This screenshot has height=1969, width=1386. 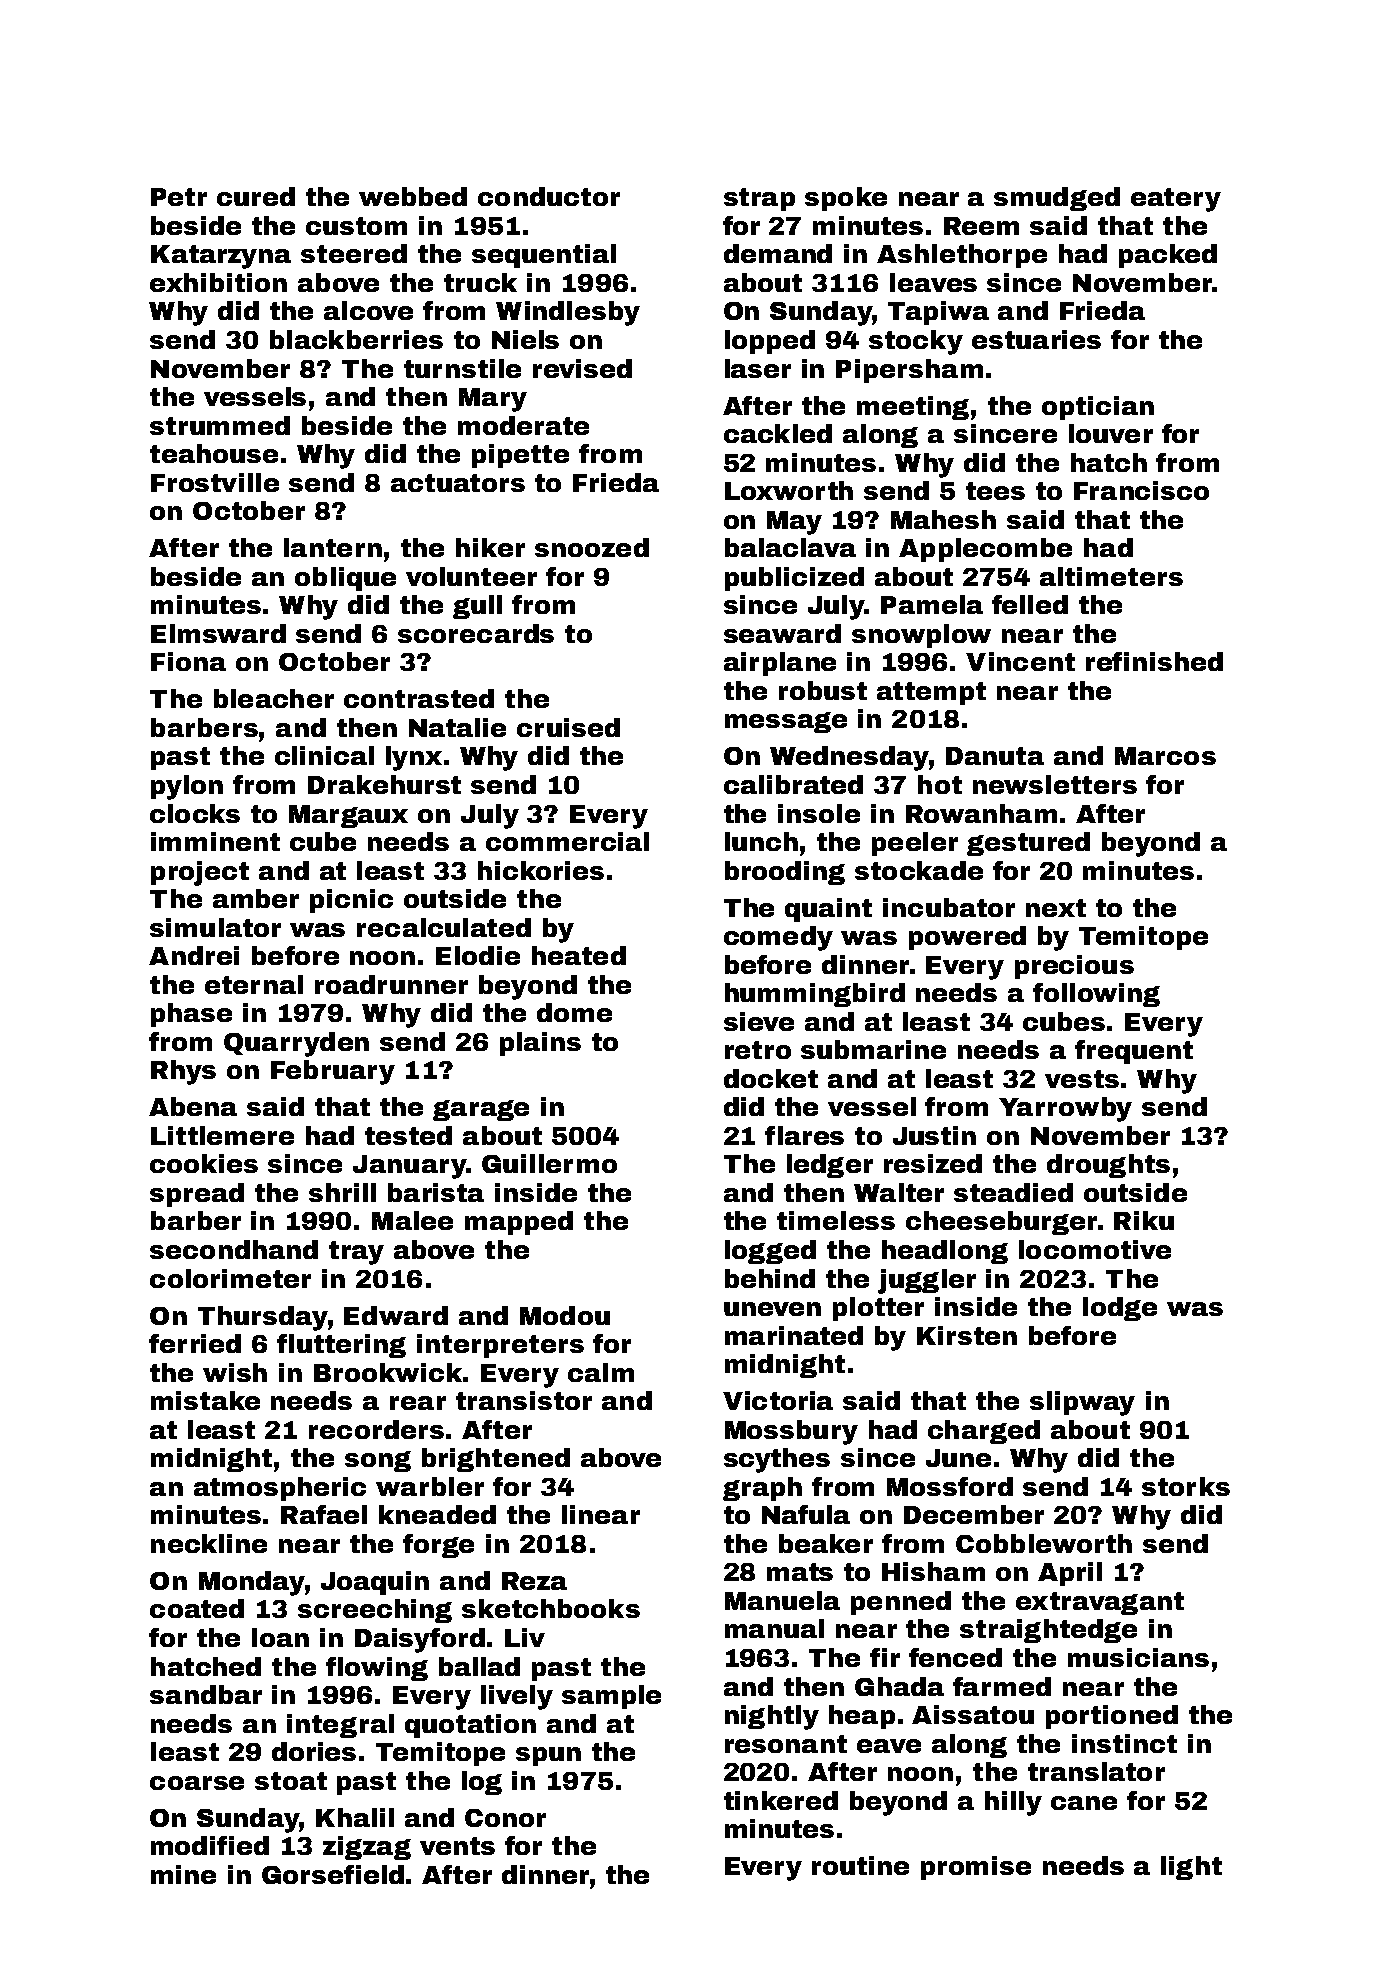 I want to click on ballad, so click(x=479, y=1666).
